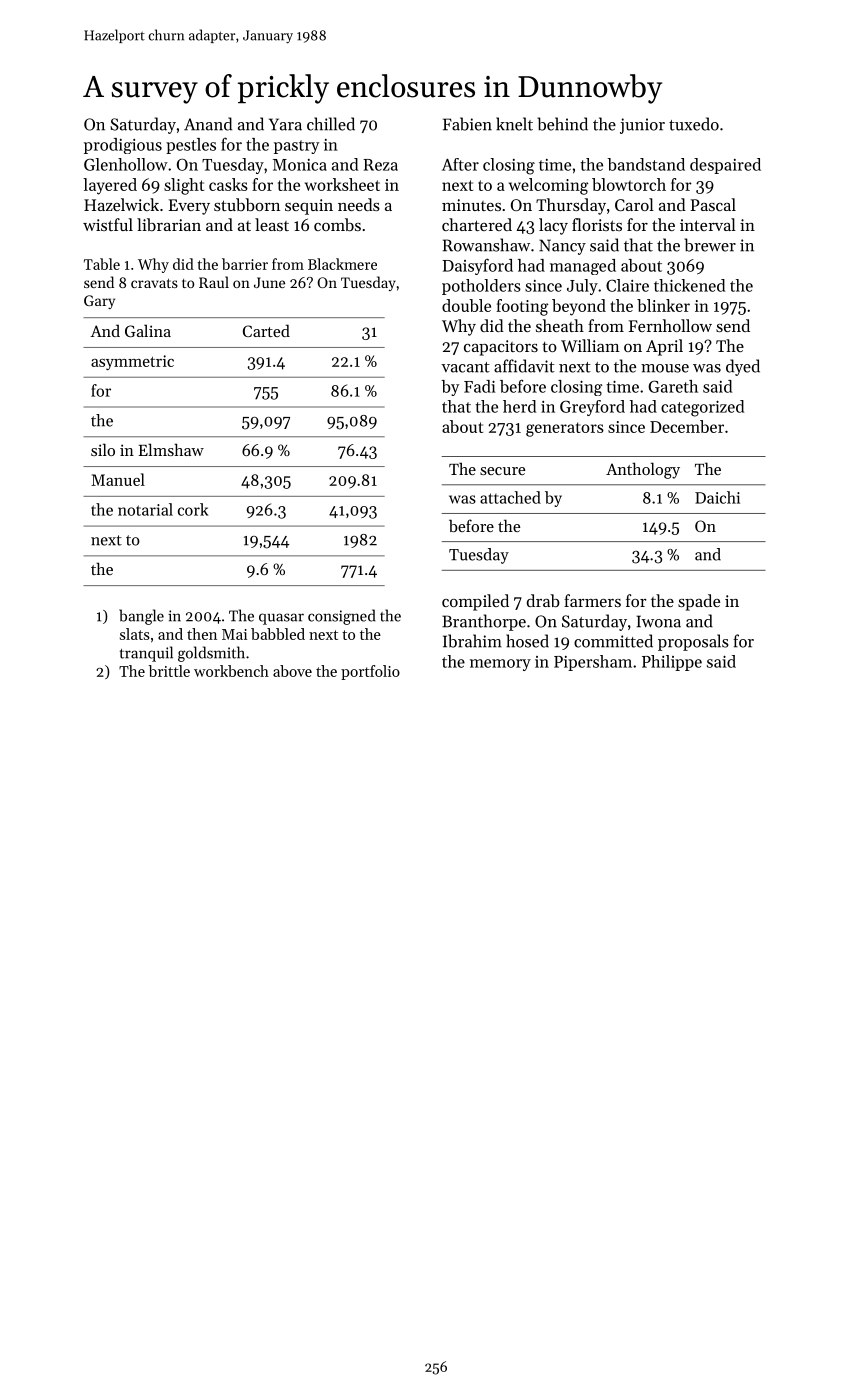 This image has height=1400, width=849. I want to click on above, so click(292, 671).
